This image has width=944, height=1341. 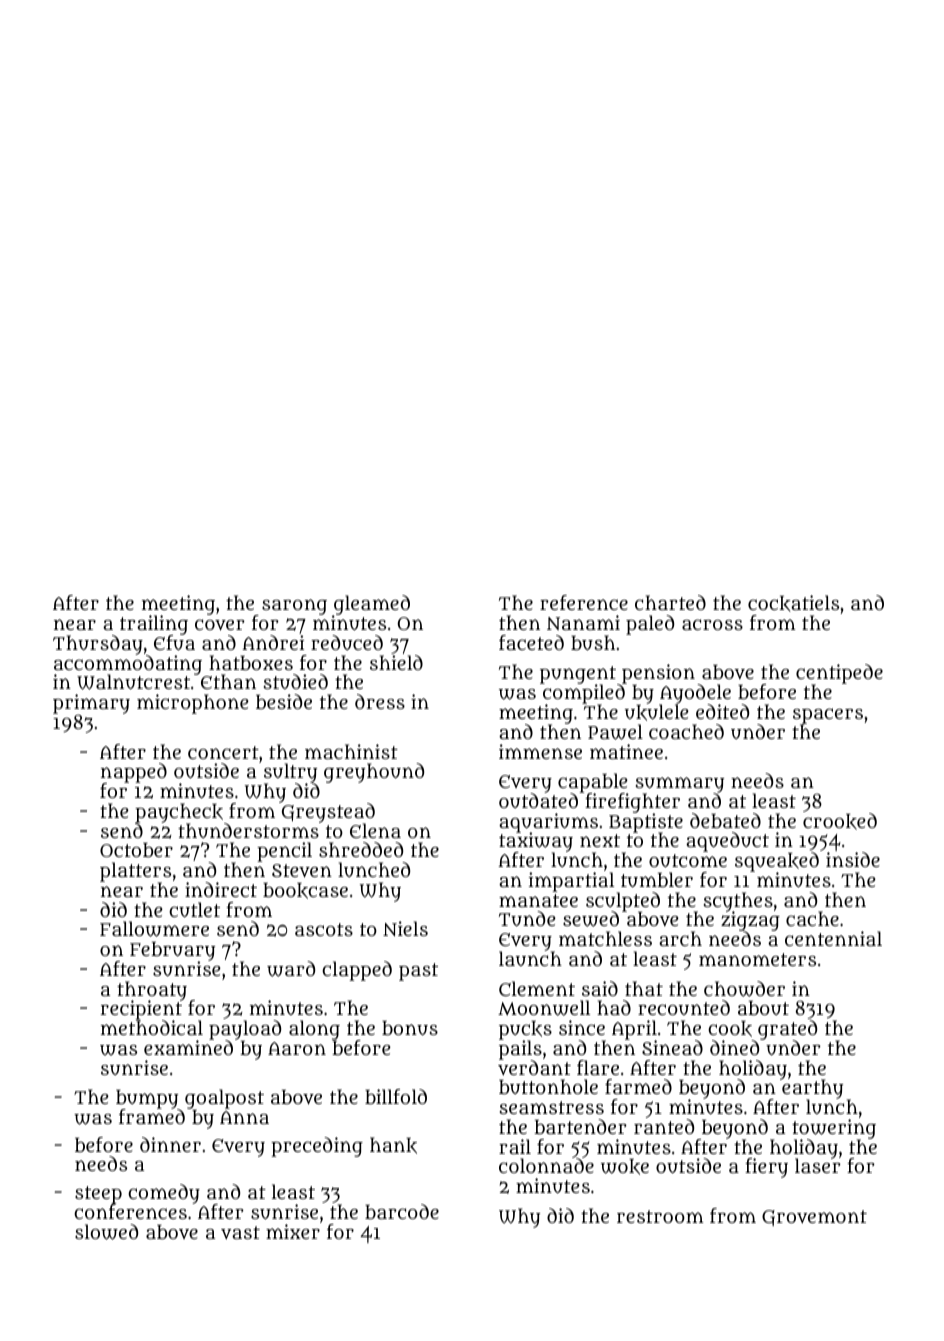 What do you see at coordinates (193, 704) in the image?
I see `microphone` at bounding box center [193, 704].
